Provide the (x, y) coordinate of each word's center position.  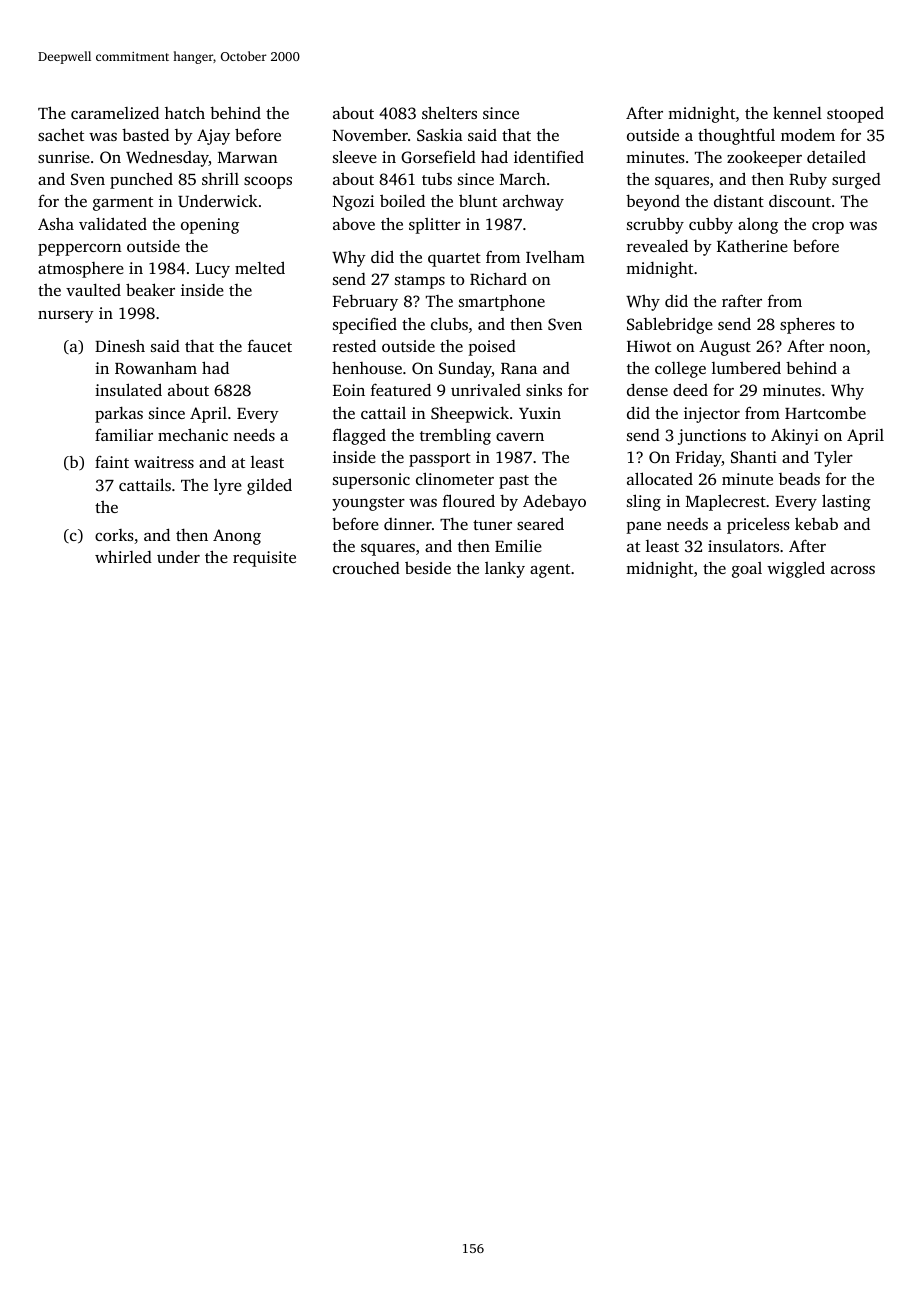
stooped (855, 115)
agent (550, 571)
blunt (478, 200)
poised (492, 348)
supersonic (371, 481)
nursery (66, 317)
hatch (185, 113)
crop (828, 228)
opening (210, 226)
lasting (846, 502)
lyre (228, 487)
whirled (123, 556)
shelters (449, 112)
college (680, 370)
